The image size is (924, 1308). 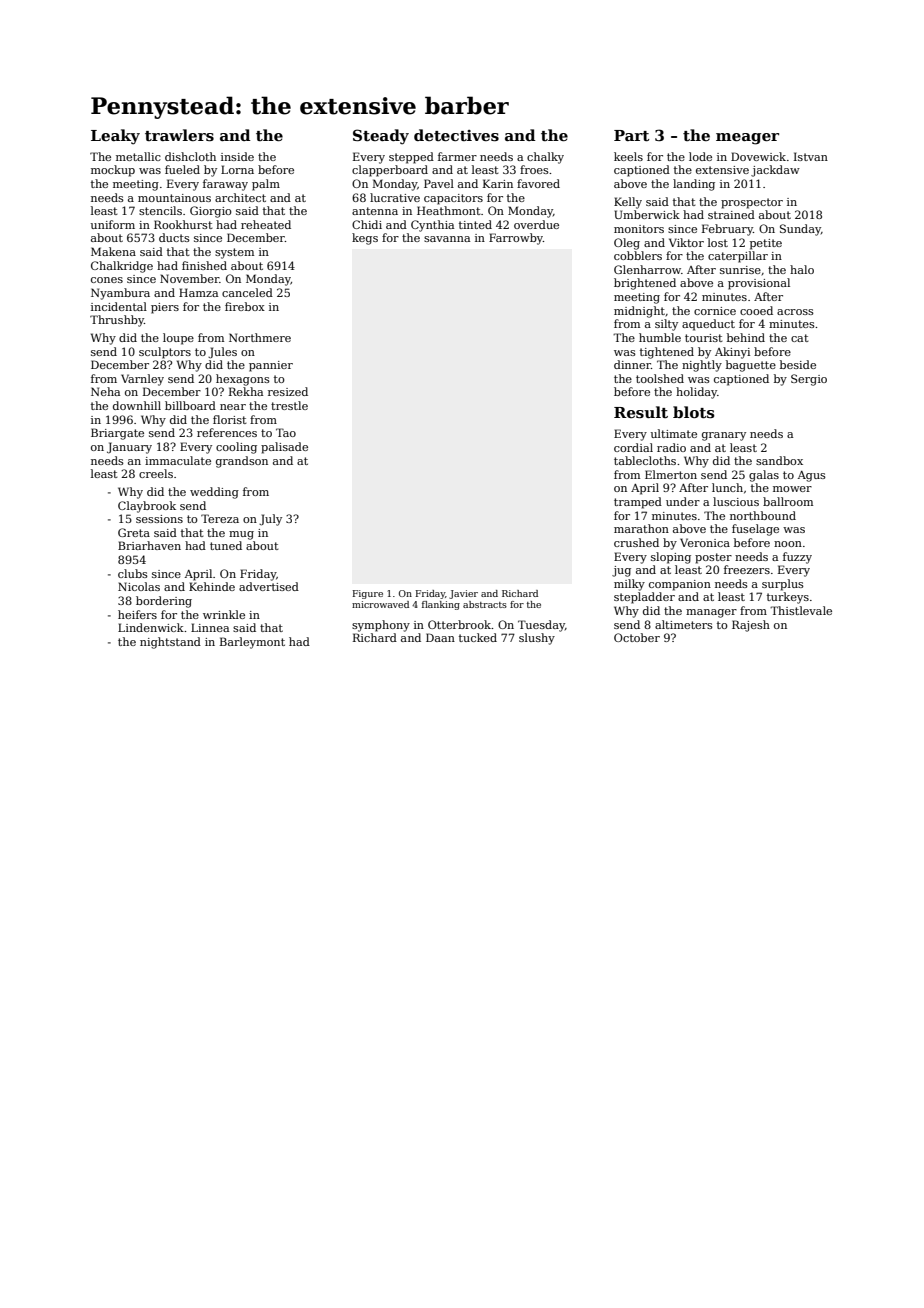 What do you see at coordinates (795, 312) in the screenshot?
I see `across` at bounding box center [795, 312].
